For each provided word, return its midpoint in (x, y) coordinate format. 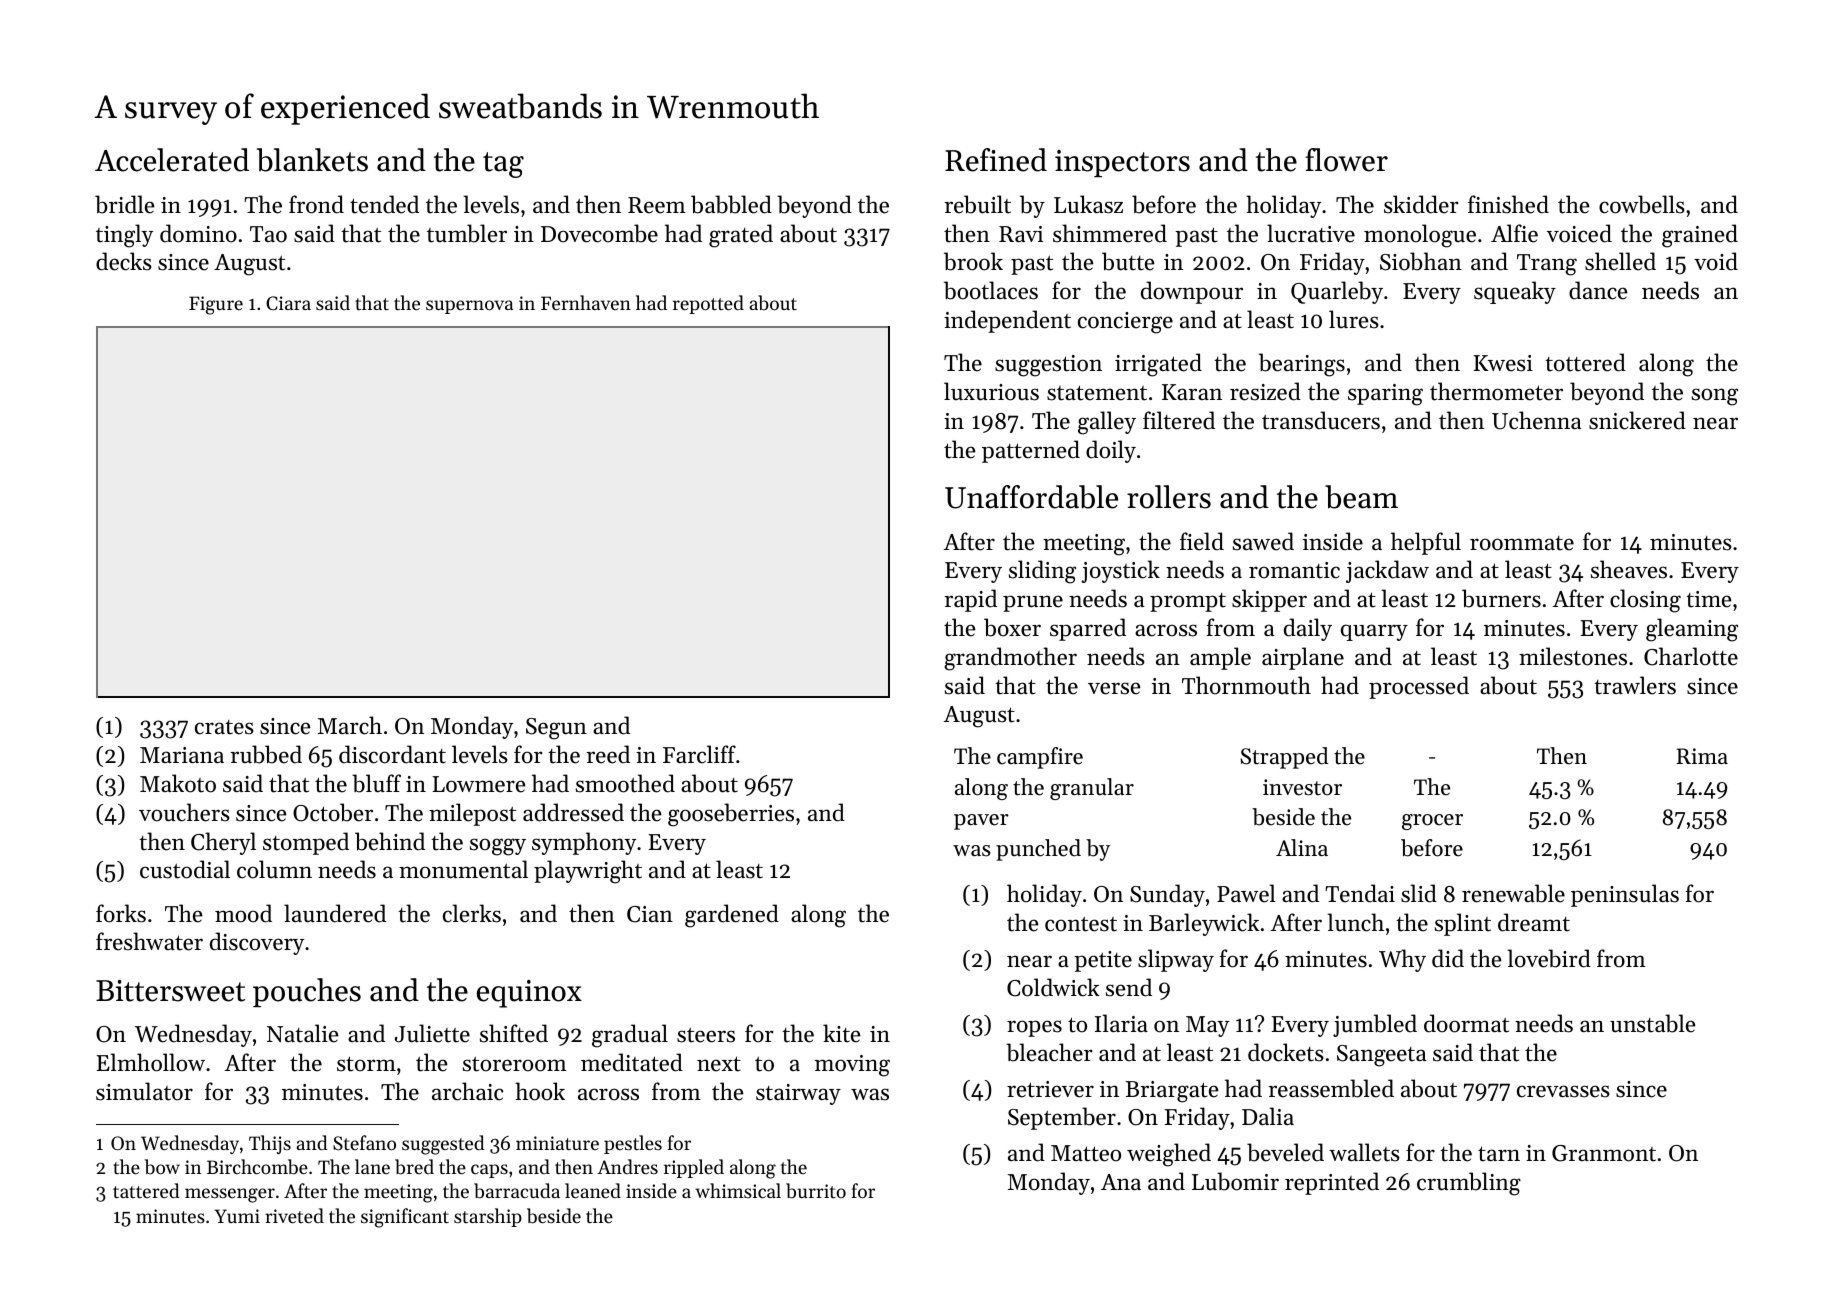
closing (1645, 601)
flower (1346, 160)
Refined (996, 160)
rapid (971, 600)
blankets (312, 160)
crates (224, 727)
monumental (463, 869)
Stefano (364, 1143)
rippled (694, 1168)
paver (981, 822)
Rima (1702, 756)
